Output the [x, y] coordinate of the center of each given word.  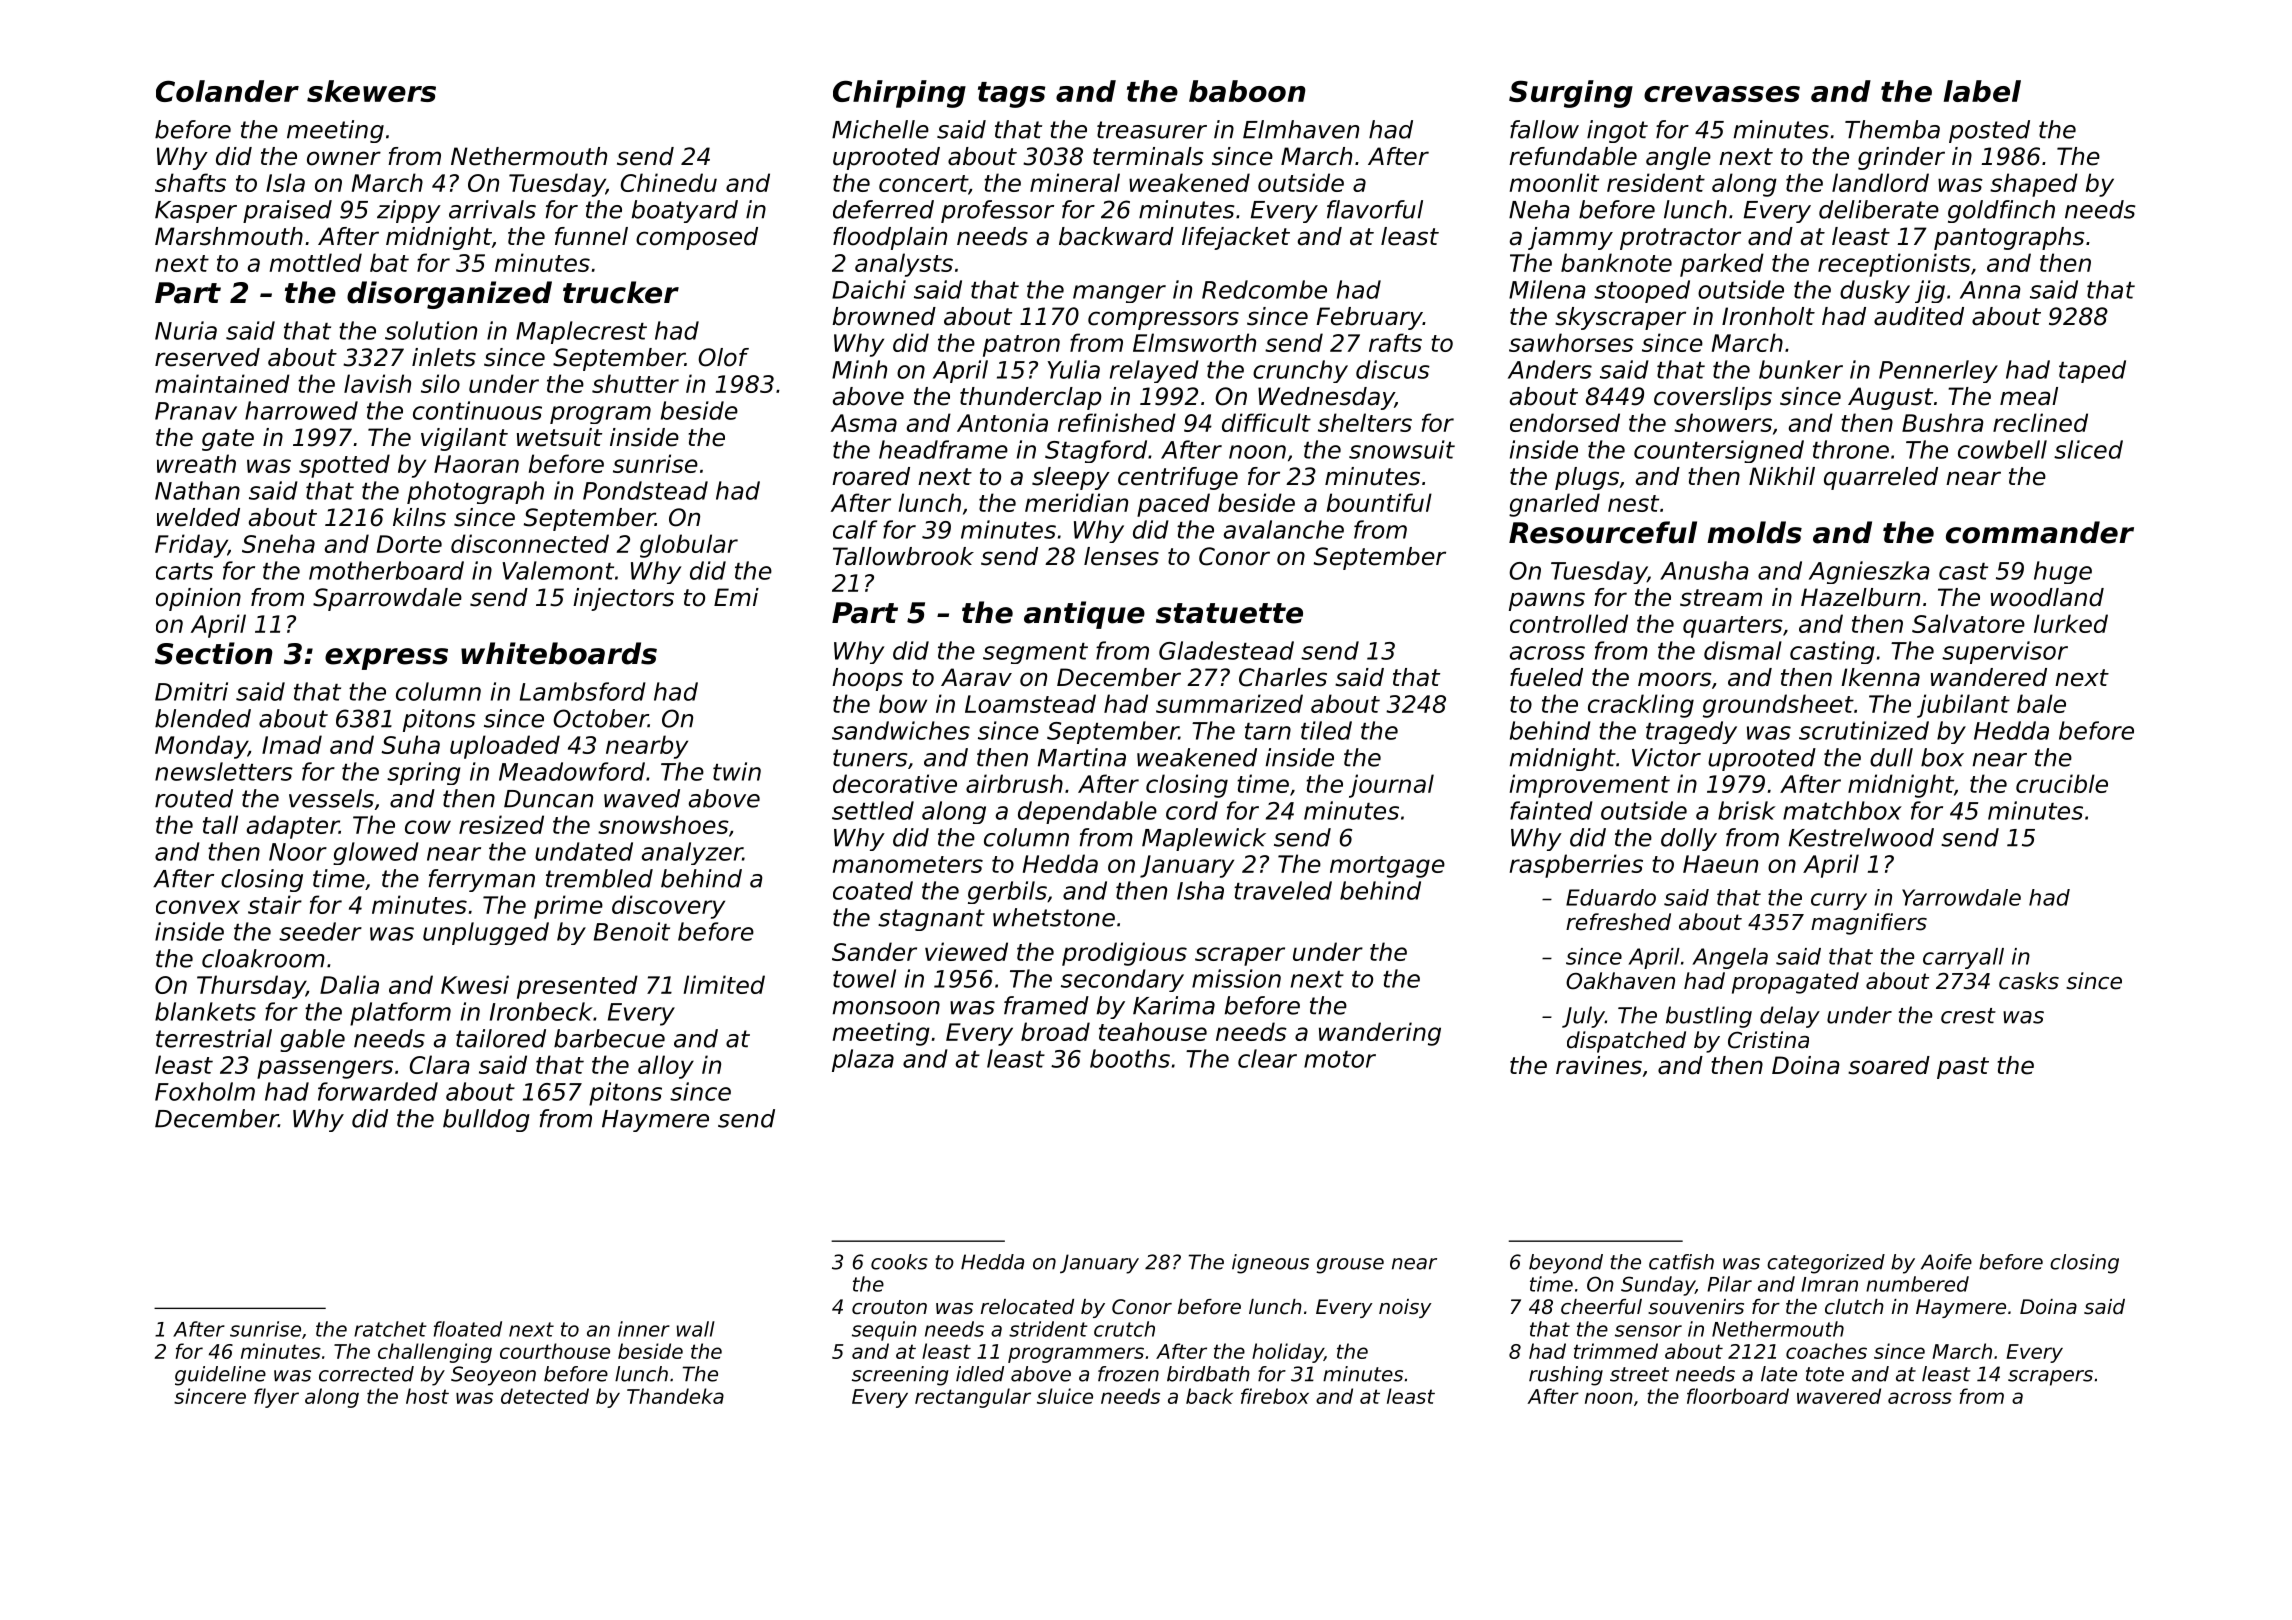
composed [697, 238]
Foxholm [205, 1091]
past [1963, 1068]
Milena [1547, 289]
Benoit [632, 931]
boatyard [685, 211]
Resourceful [1603, 532]
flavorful [1375, 209]
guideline [220, 1376]
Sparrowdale [387, 599]
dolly [1689, 839]
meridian [1076, 502]
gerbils [1007, 892]
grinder [1901, 158]
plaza [863, 1060]
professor [997, 211]
